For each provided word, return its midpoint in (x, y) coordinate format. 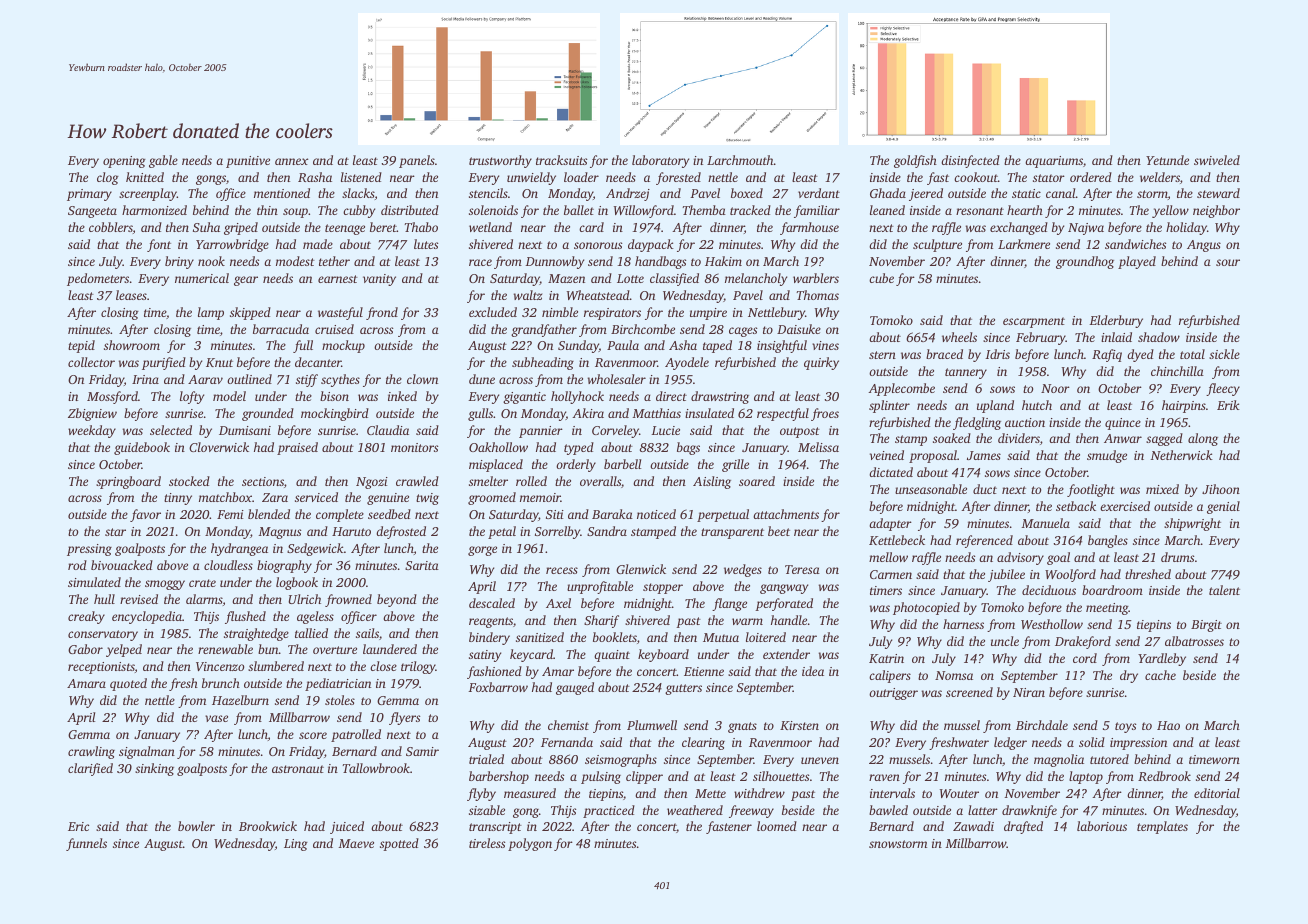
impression (1138, 744)
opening (124, 162)
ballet (579, 210)
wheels (959, 337)
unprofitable (600, 587)
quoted (128, 684)
